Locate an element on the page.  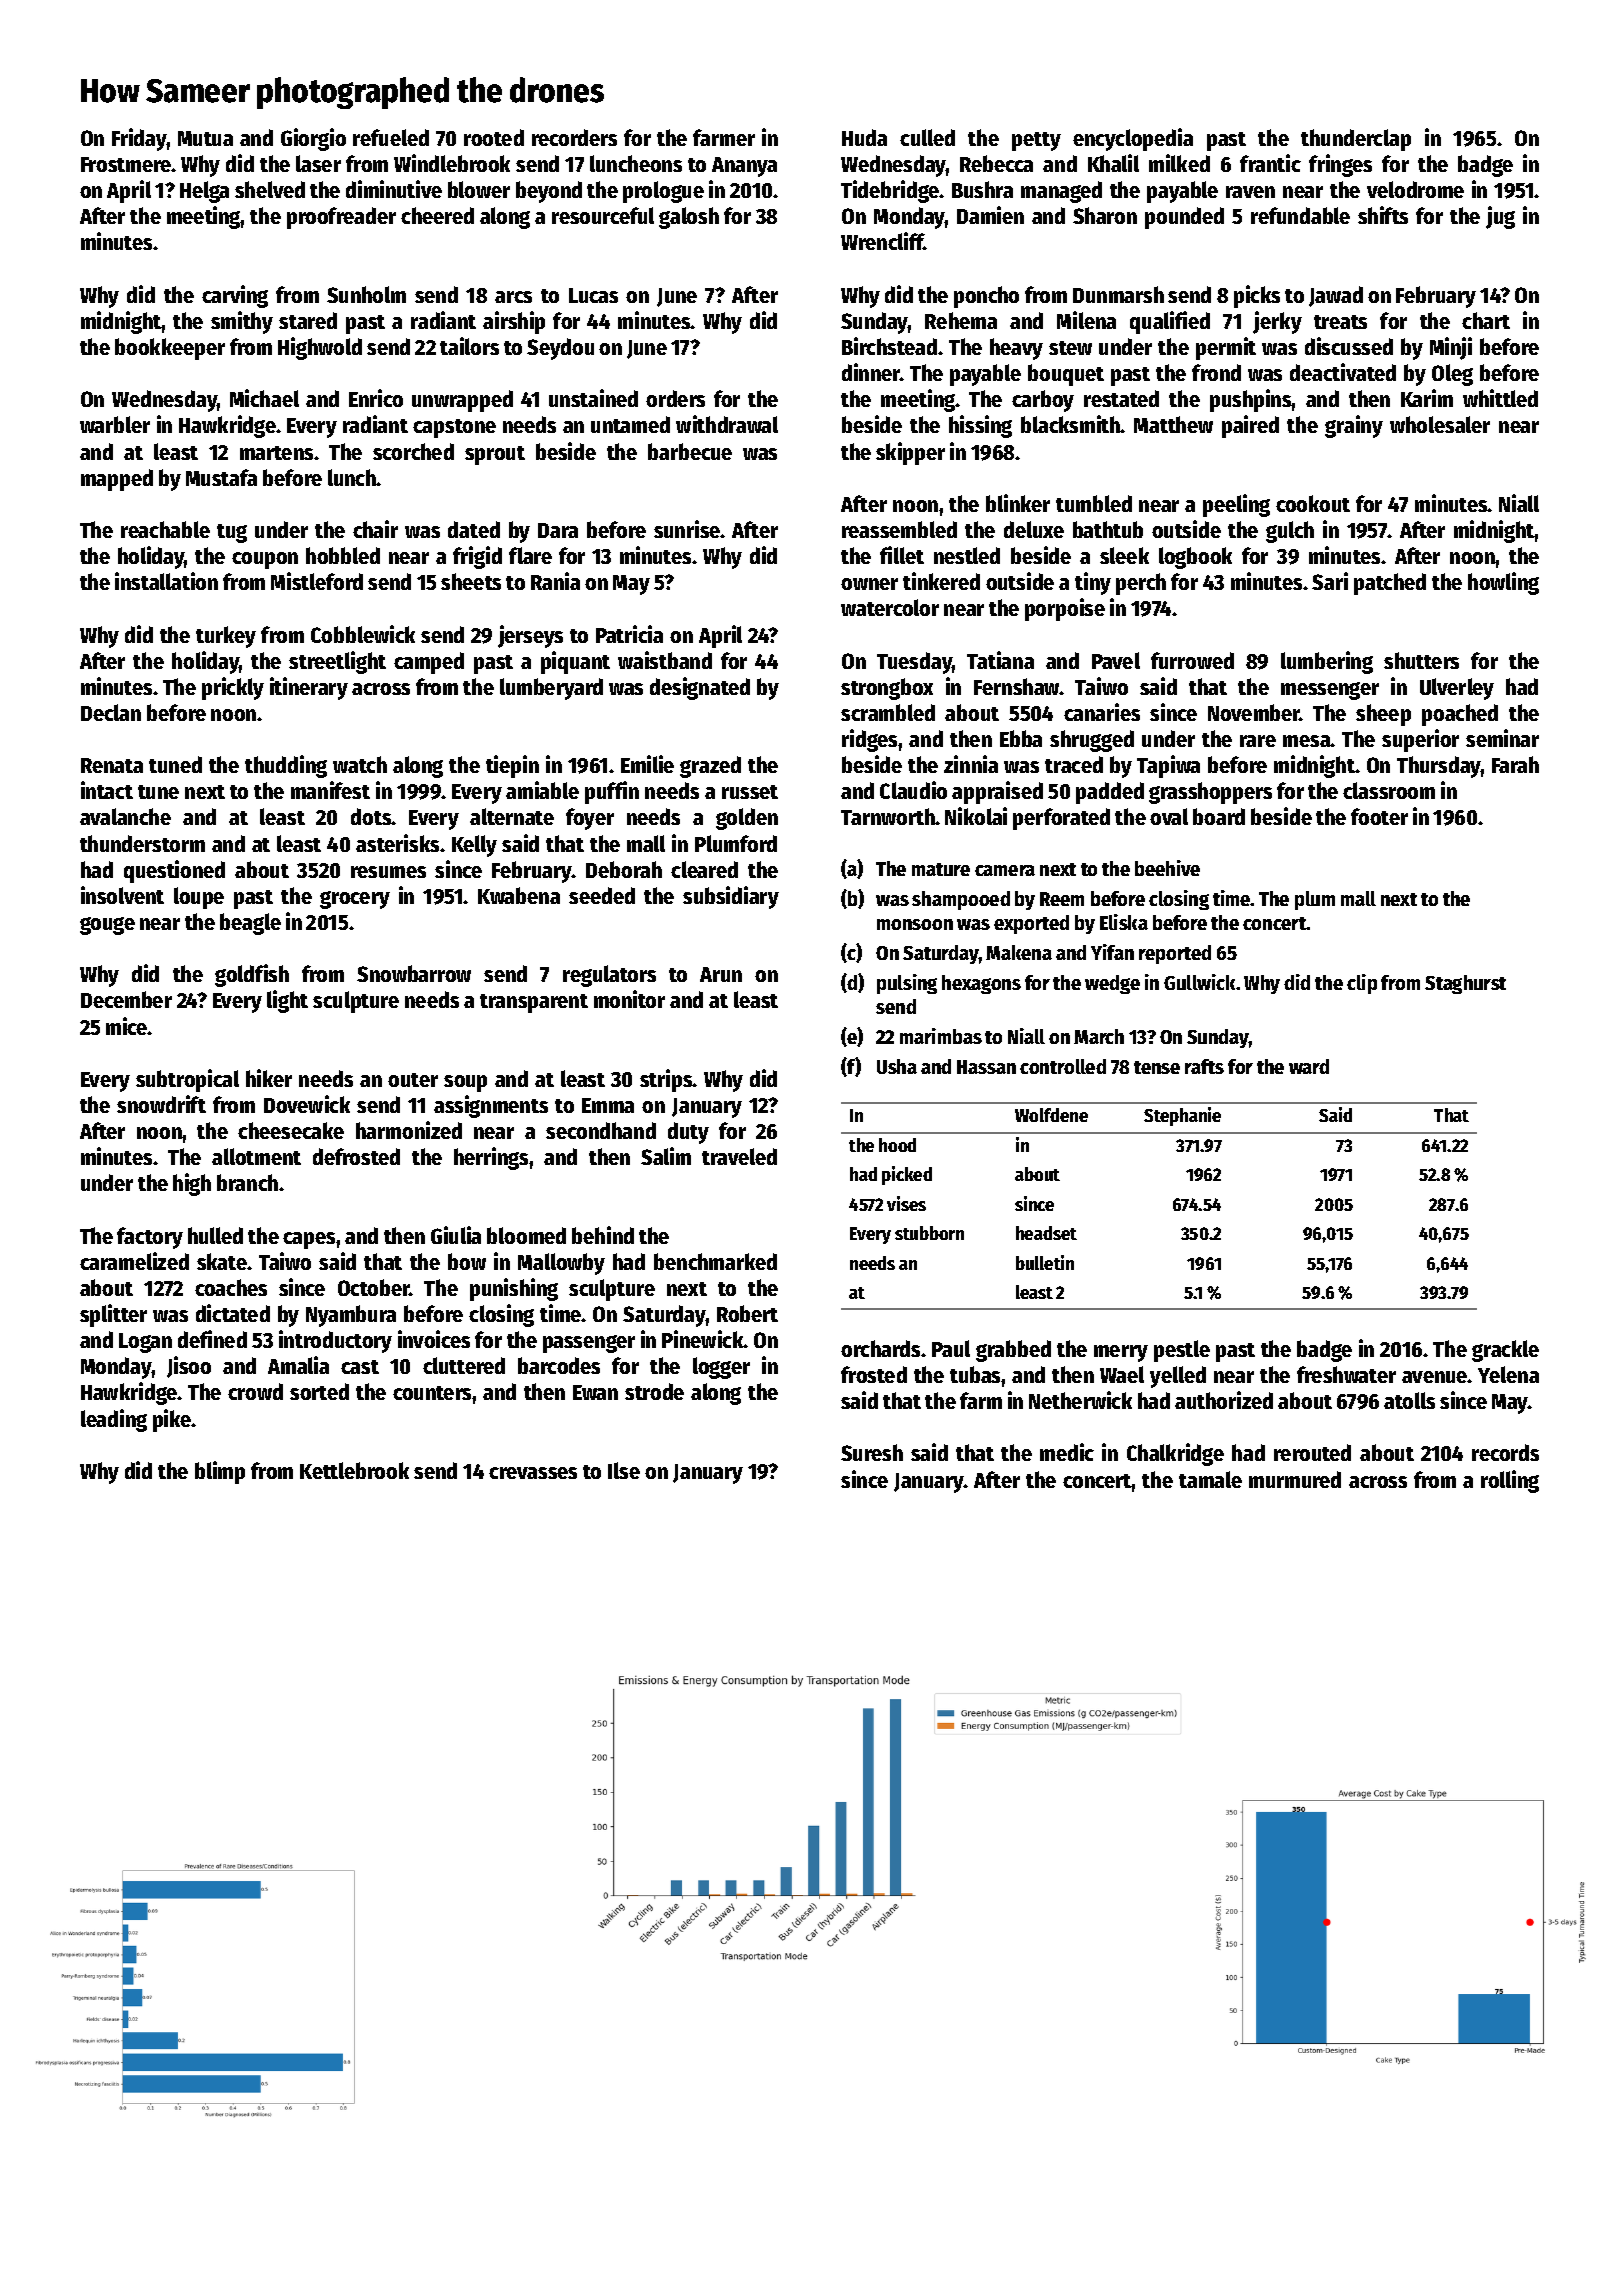
ward is located at coordinates (1309, 1066).
